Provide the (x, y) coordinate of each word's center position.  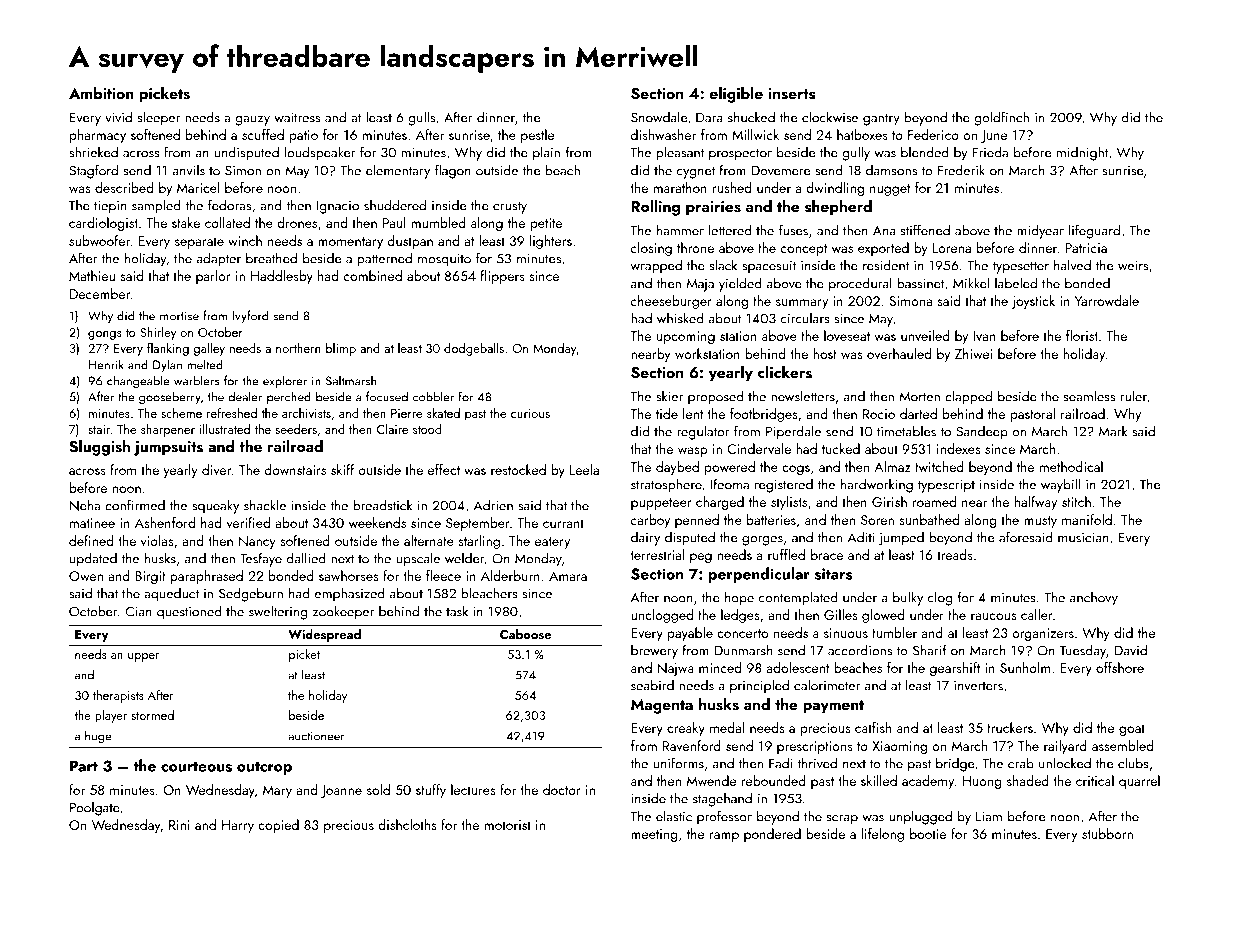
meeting (654, 835)
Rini (179, 825)
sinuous (846, 633)
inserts (792, 94)
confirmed (135, 505)
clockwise (830, 117)
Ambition (101, 93)
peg (701, 558)
